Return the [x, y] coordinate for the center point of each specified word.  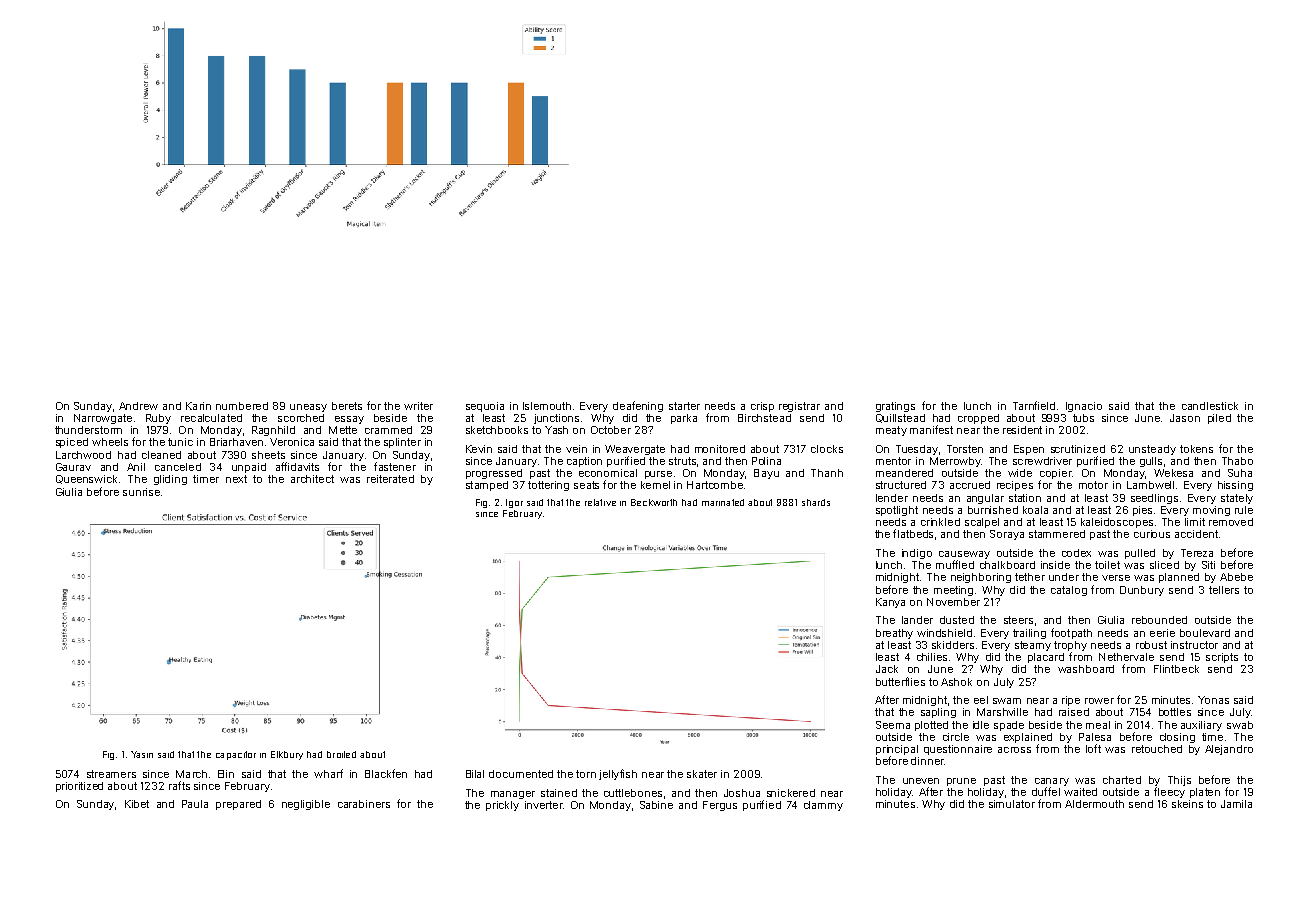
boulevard [1205, 633]
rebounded [1159, 620]
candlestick [1210, 406]
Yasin [142, 754]
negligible [306, 805]
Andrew [138, 406]
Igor [514, 503]
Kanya [890, 603]
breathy [894, 634]
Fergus [720, 806]
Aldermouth [1094, 804]
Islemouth [547, 406]
